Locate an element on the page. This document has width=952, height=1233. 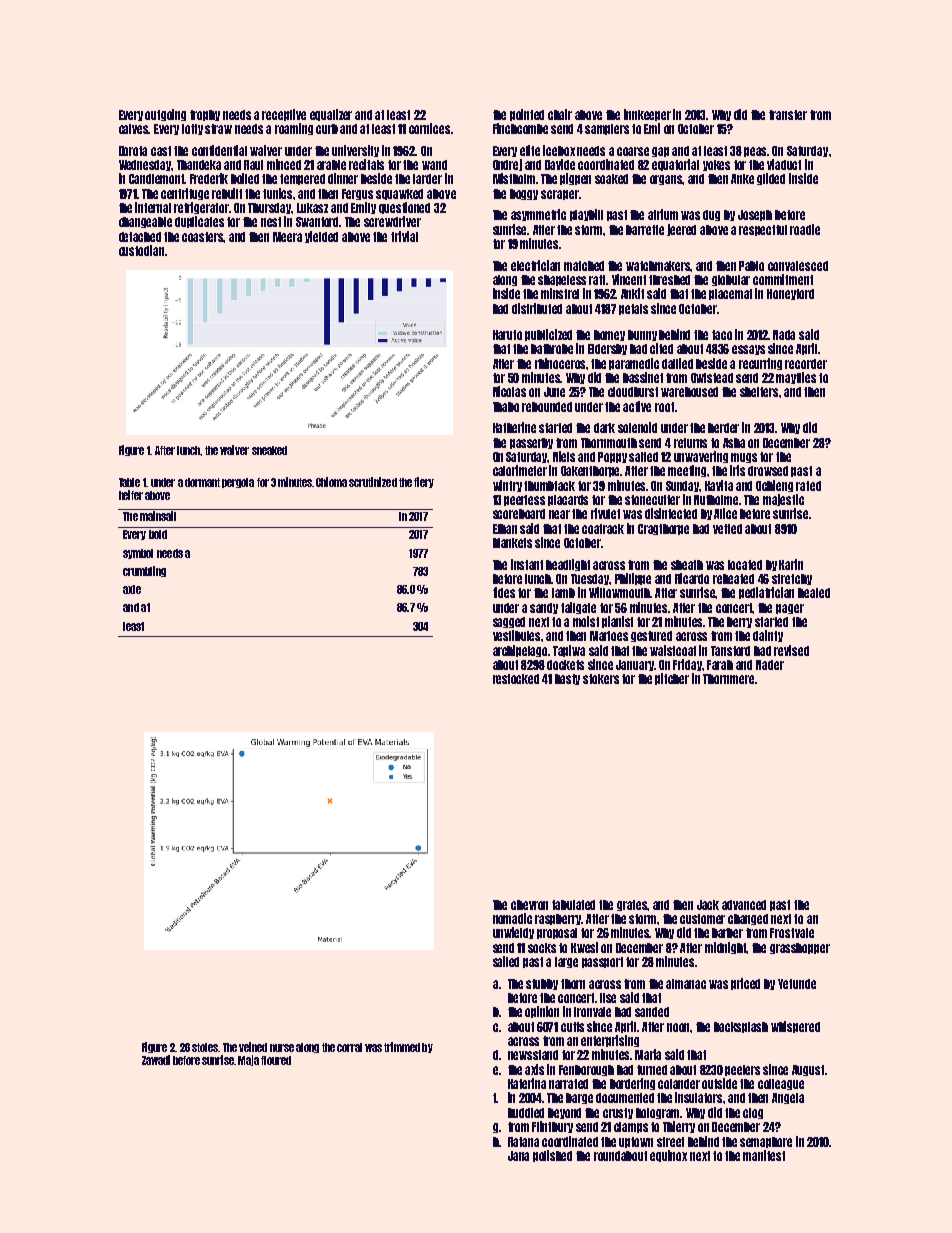
axle is located at coordinates (132, 589).
